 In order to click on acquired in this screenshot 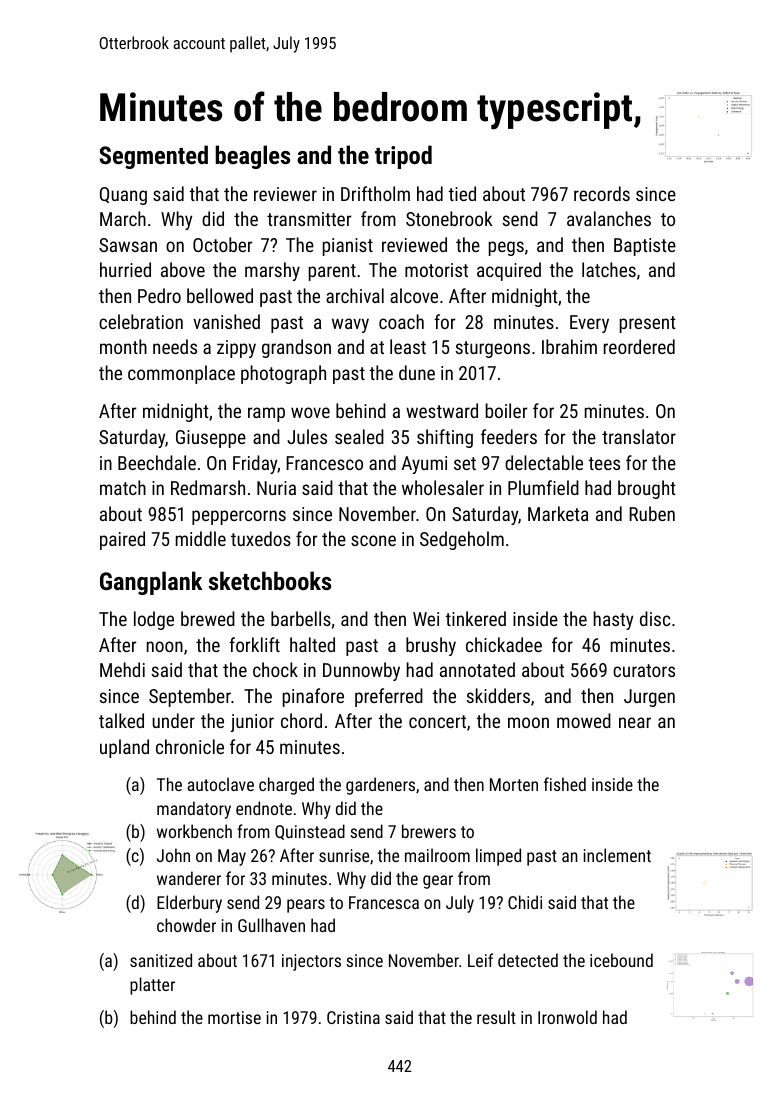, I will do `click(509, 271)`.
